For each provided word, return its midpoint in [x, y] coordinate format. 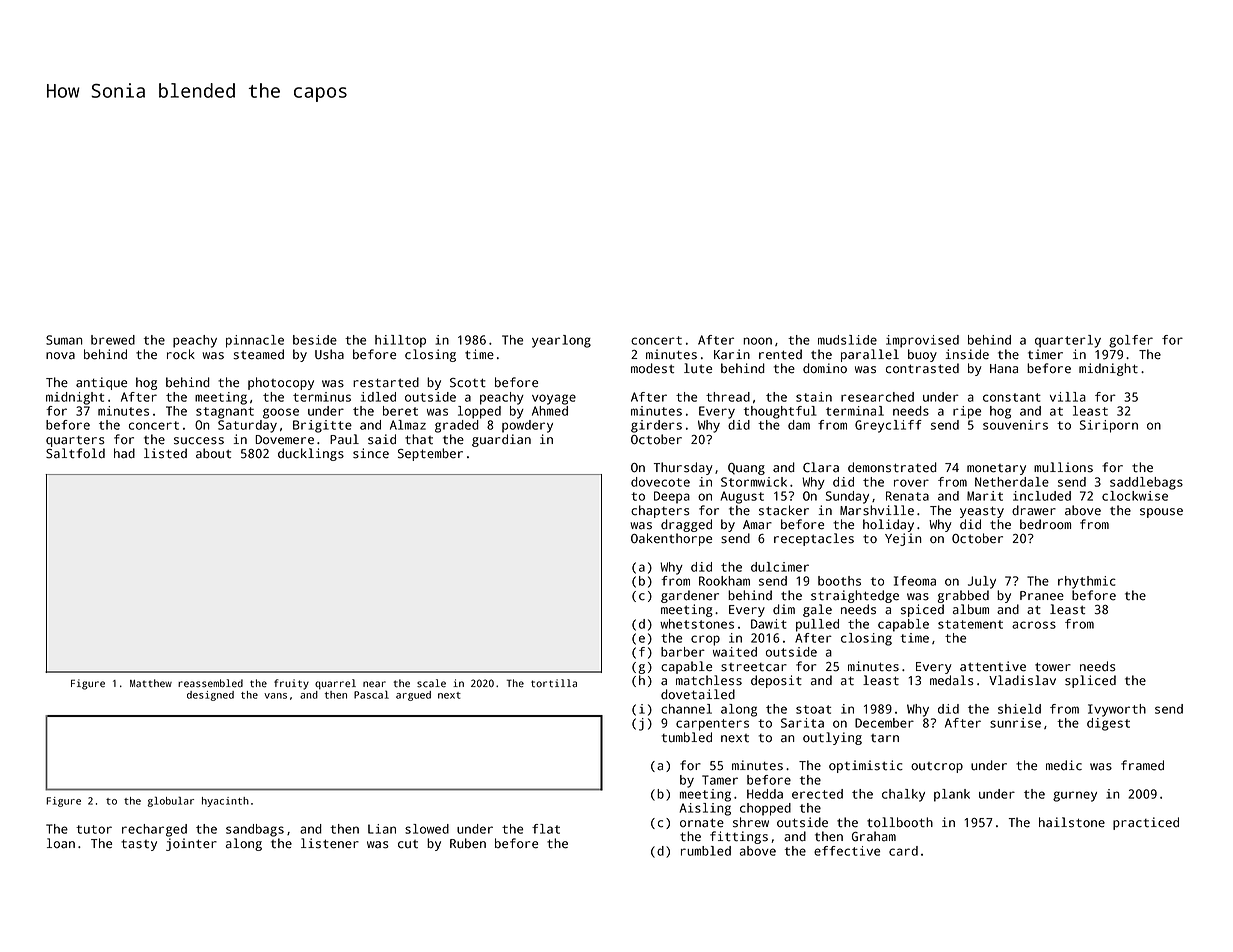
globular [171, 801]
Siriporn [1109, 426]
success [199, 441]
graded [457, 426]
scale [431, 683]
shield [1019, 709]
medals [952, 680]
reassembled [210, 683]
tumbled [687, 737]
